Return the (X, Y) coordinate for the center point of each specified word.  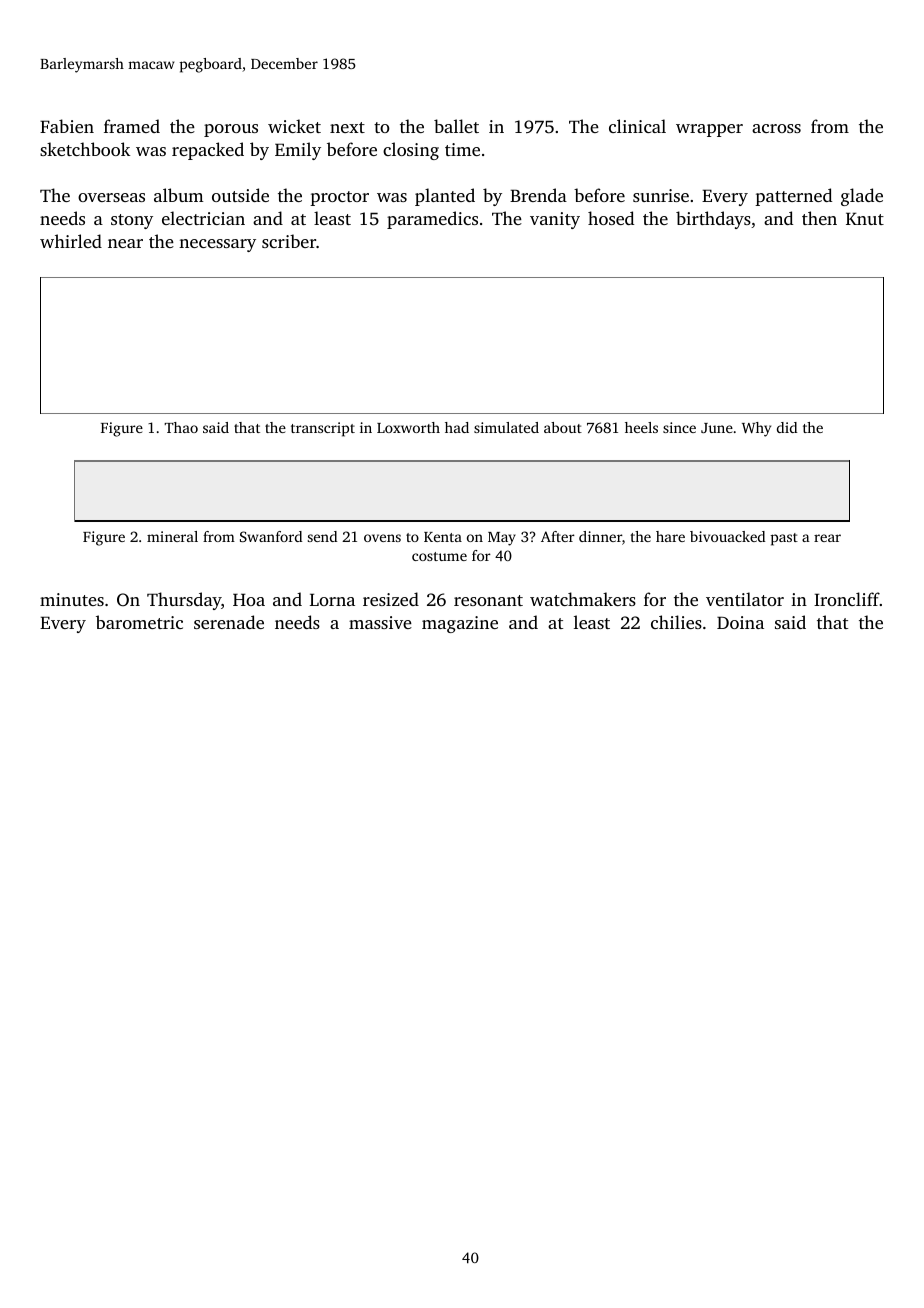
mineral (172, 536)
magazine (460, 624)
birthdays (713, 220)
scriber (289, 241)
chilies (676, 622)
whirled (71, 241)
